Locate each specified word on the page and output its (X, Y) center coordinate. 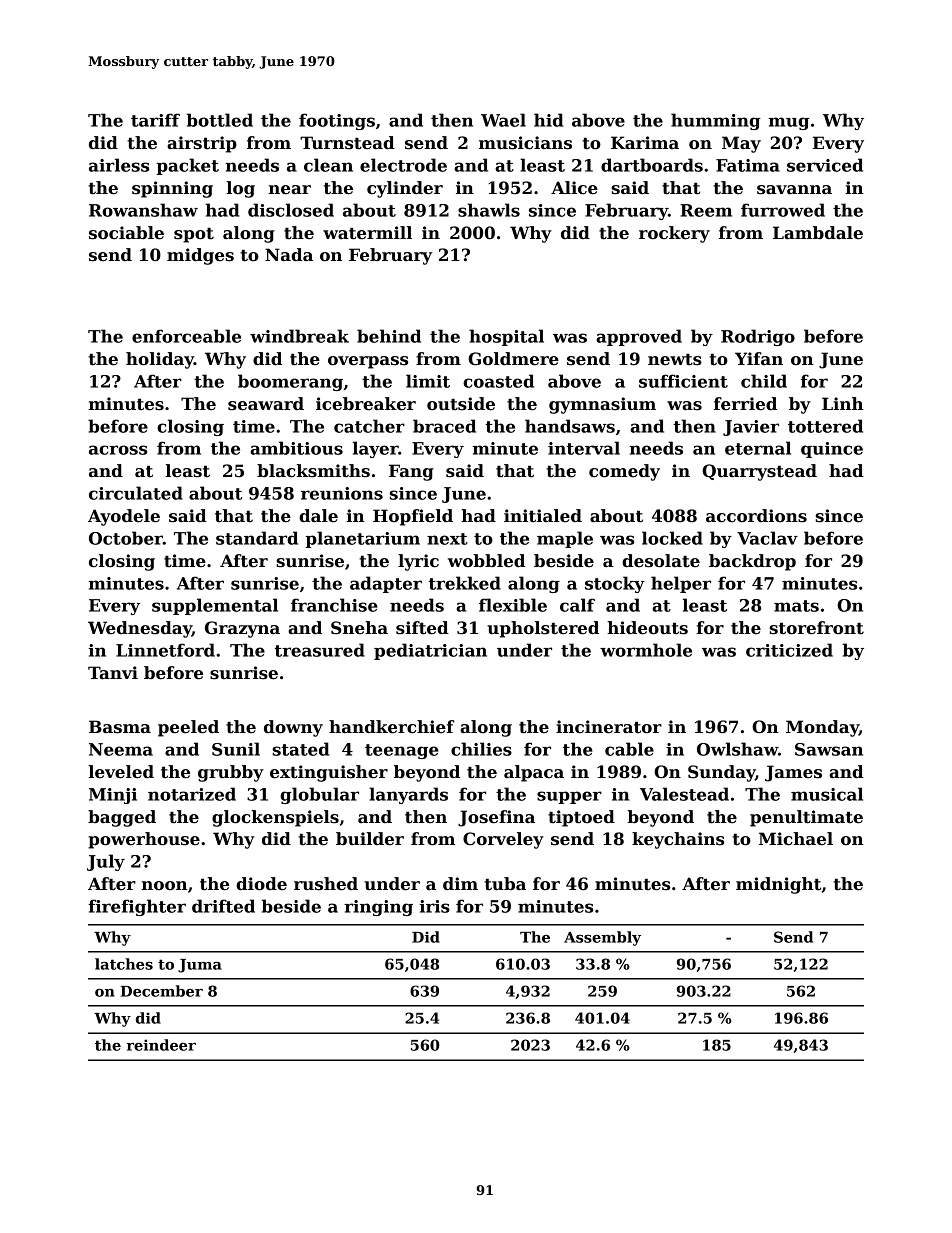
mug (789, 123)
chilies (481, 749)
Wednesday (140, 629)
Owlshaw (737, 749)
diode (261, 884)
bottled (220, 120)
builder (370, 839)
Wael (503, 120)
